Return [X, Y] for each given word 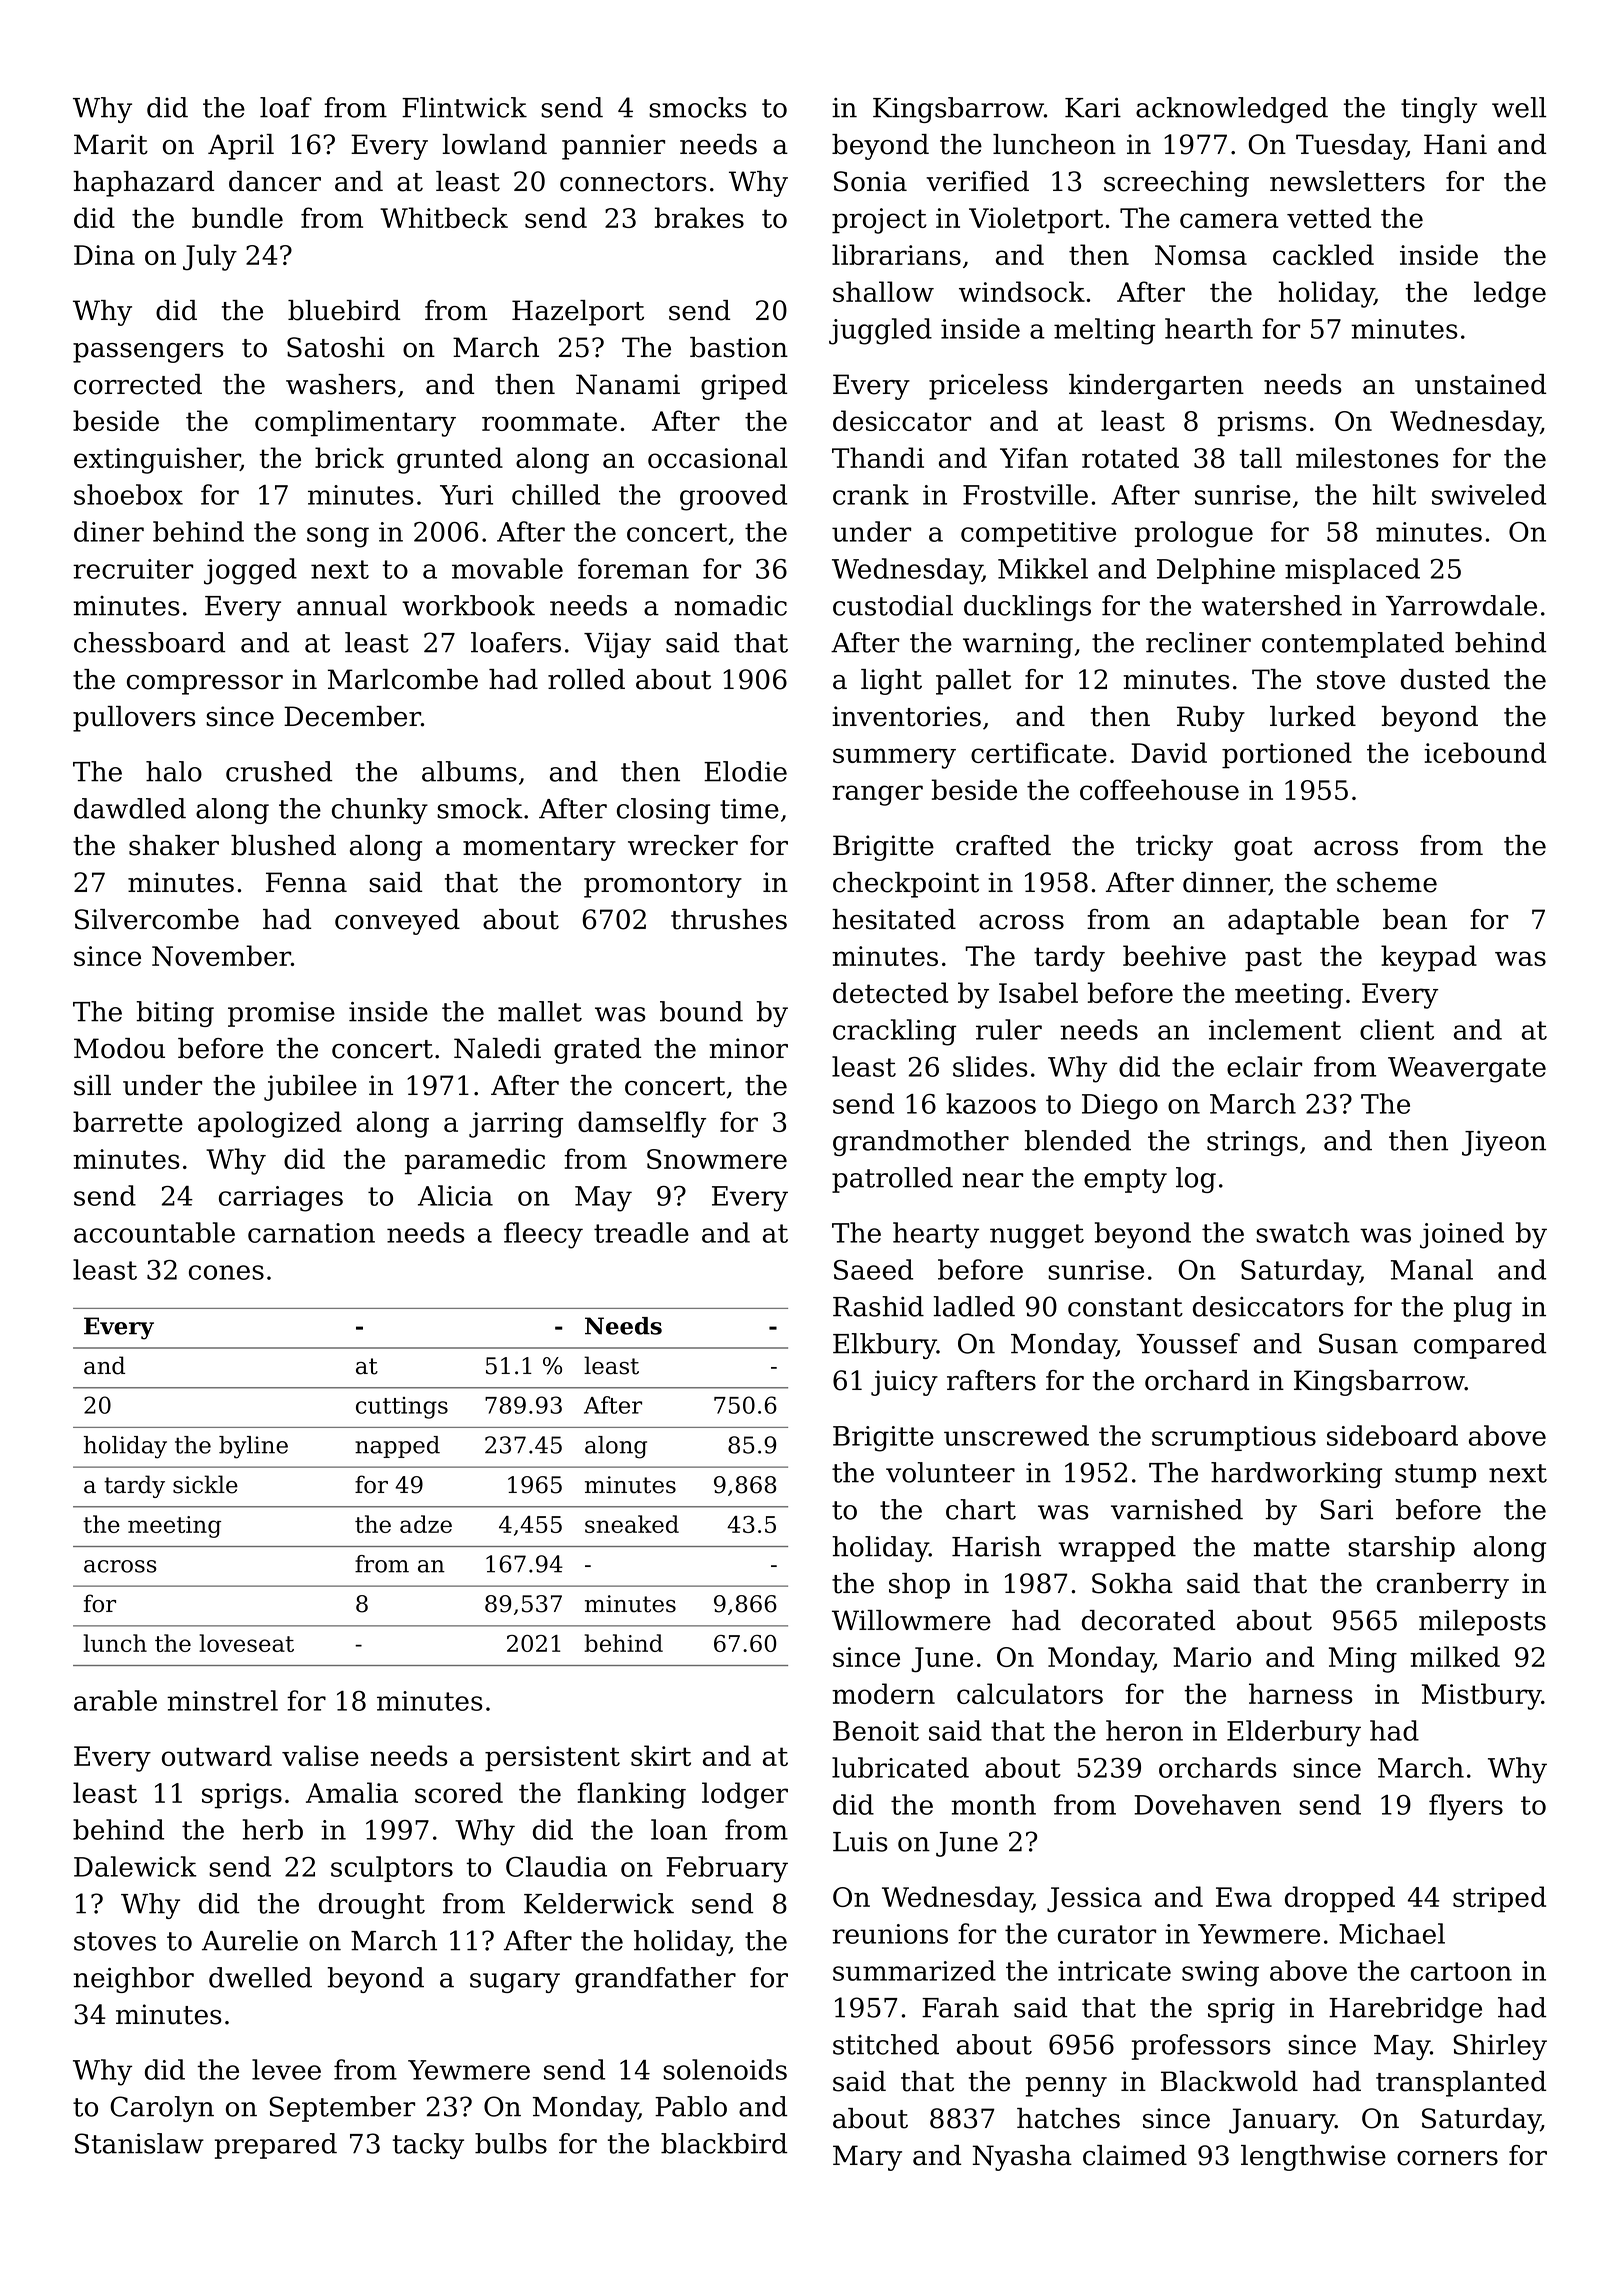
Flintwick [464, 107]
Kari [1093, 107]
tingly [1439, 110]
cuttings [402, 1408]
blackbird [724, 2143]
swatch [1303, 1232]
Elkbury [885, 1346]
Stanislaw [139, 2143]
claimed [1135, 2155]
